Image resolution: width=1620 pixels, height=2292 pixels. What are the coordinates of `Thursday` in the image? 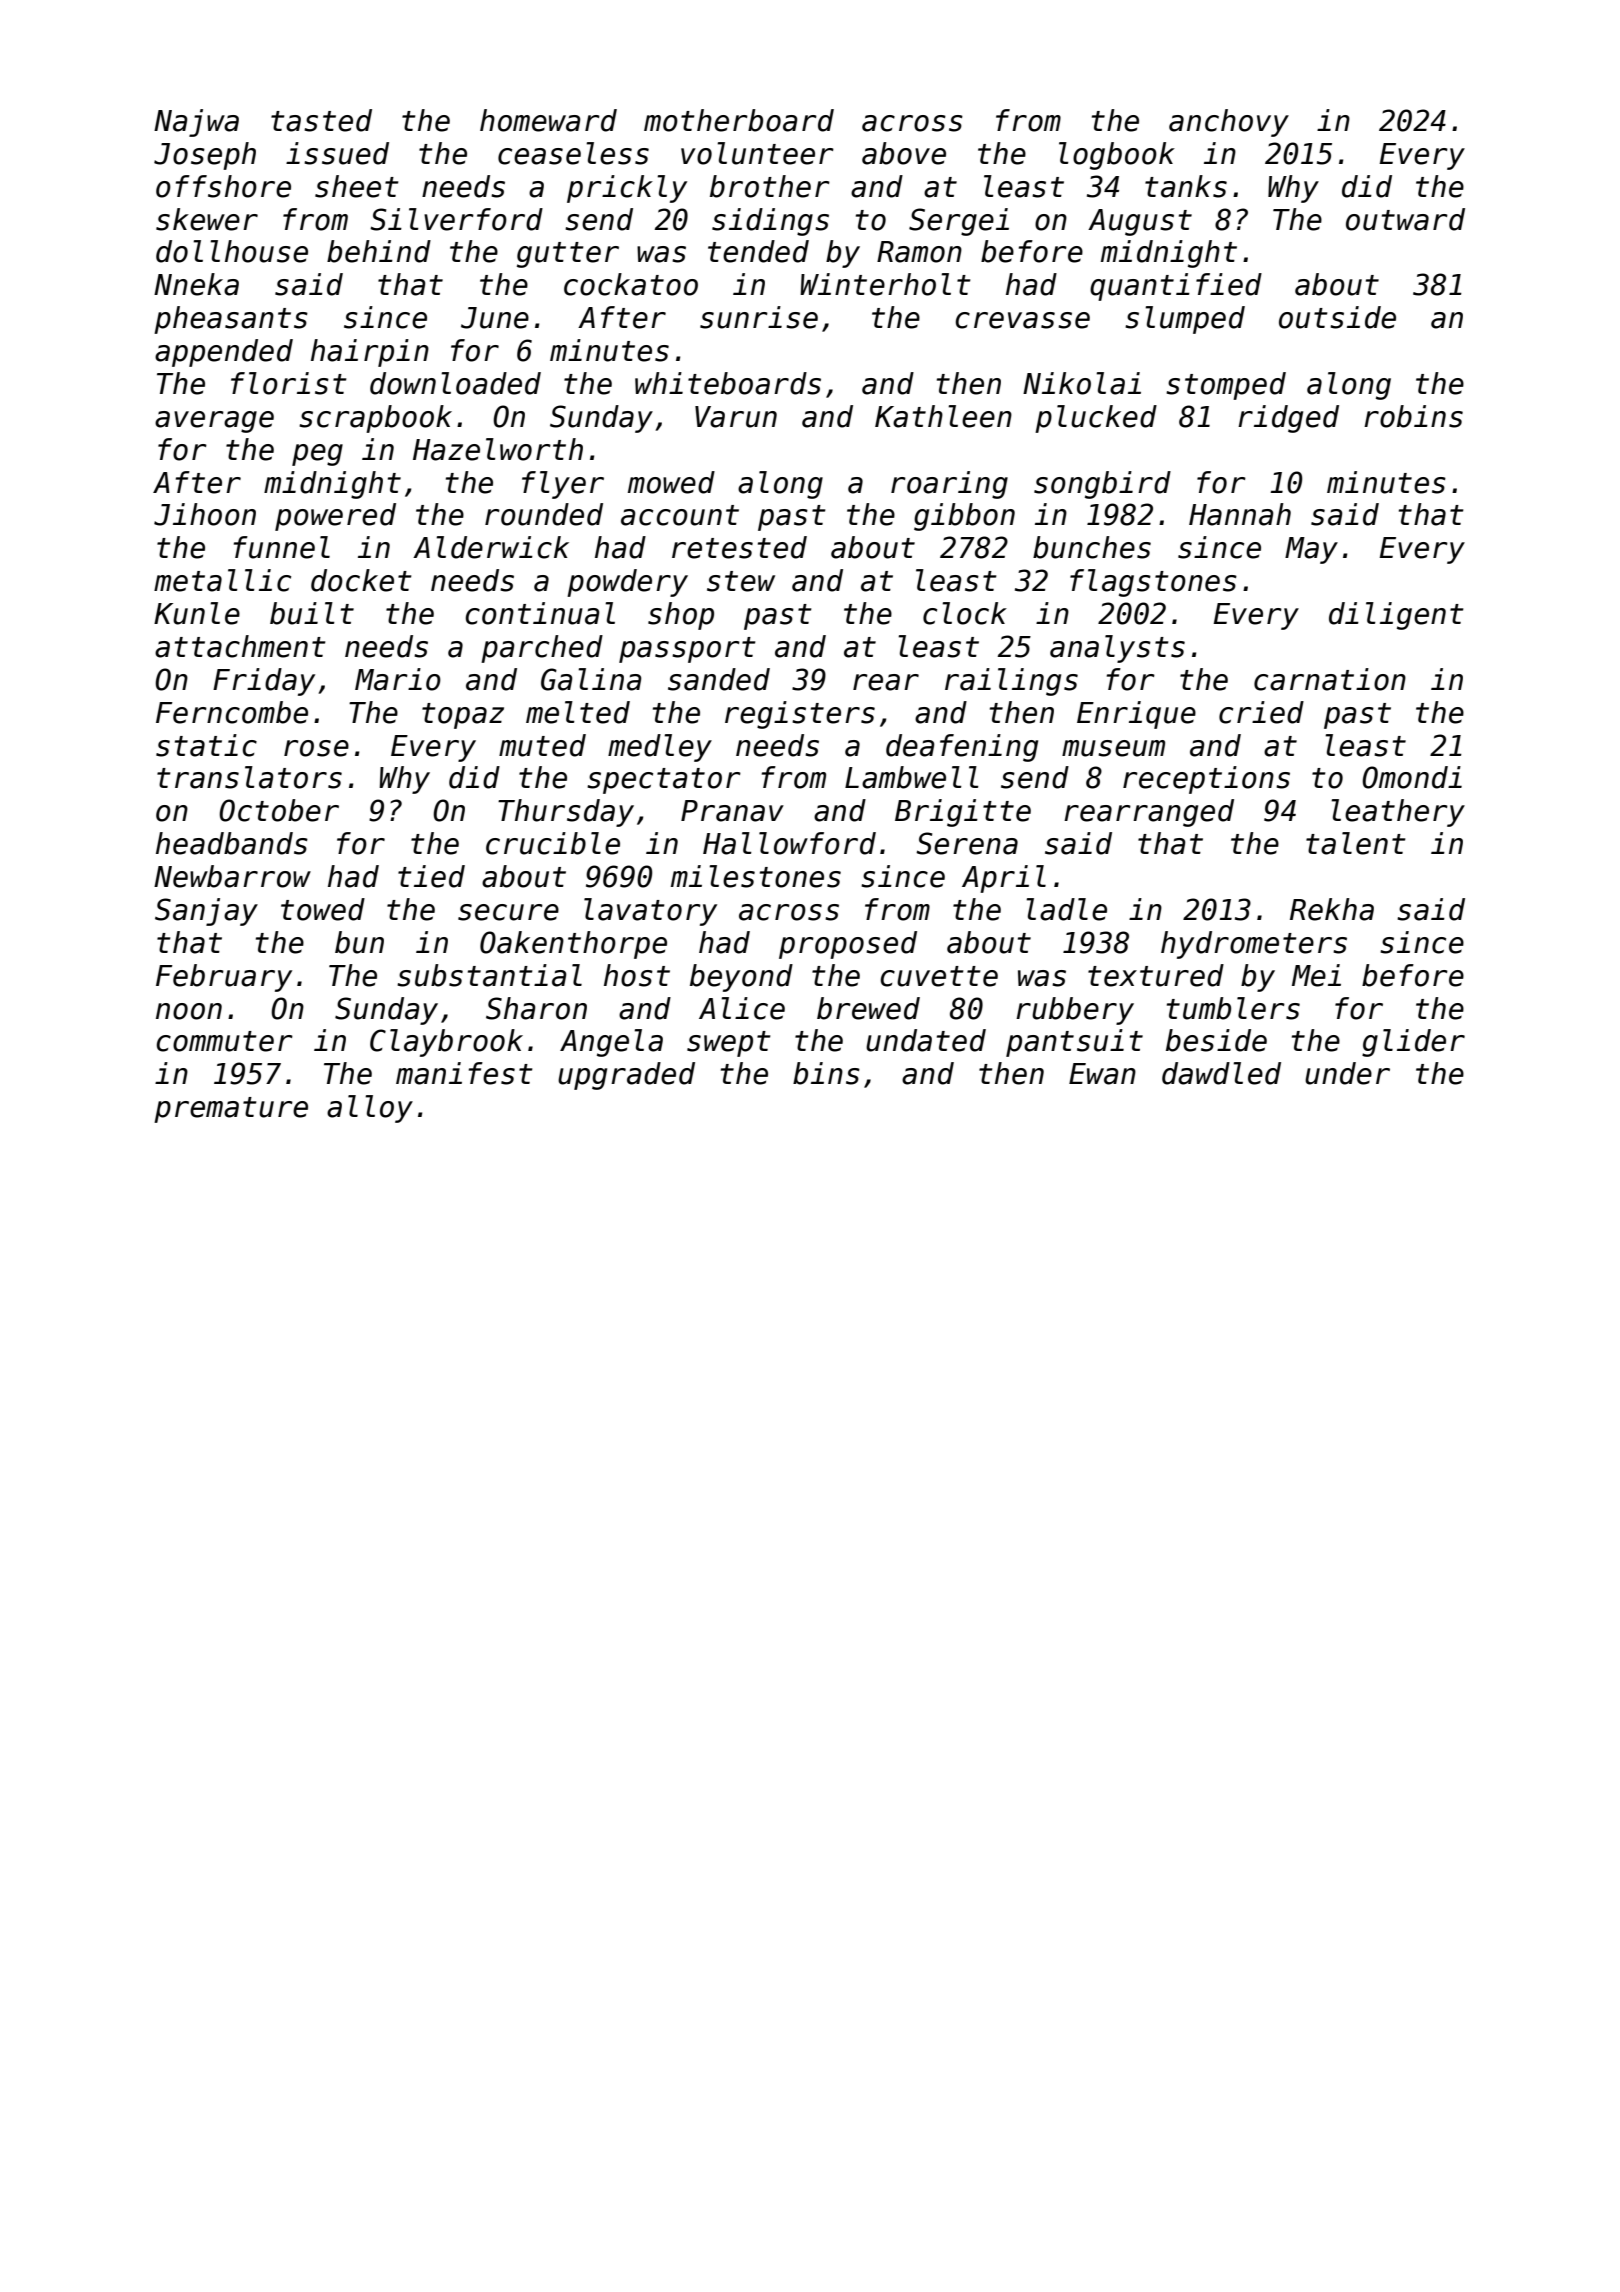 It's located at (566, 813).
